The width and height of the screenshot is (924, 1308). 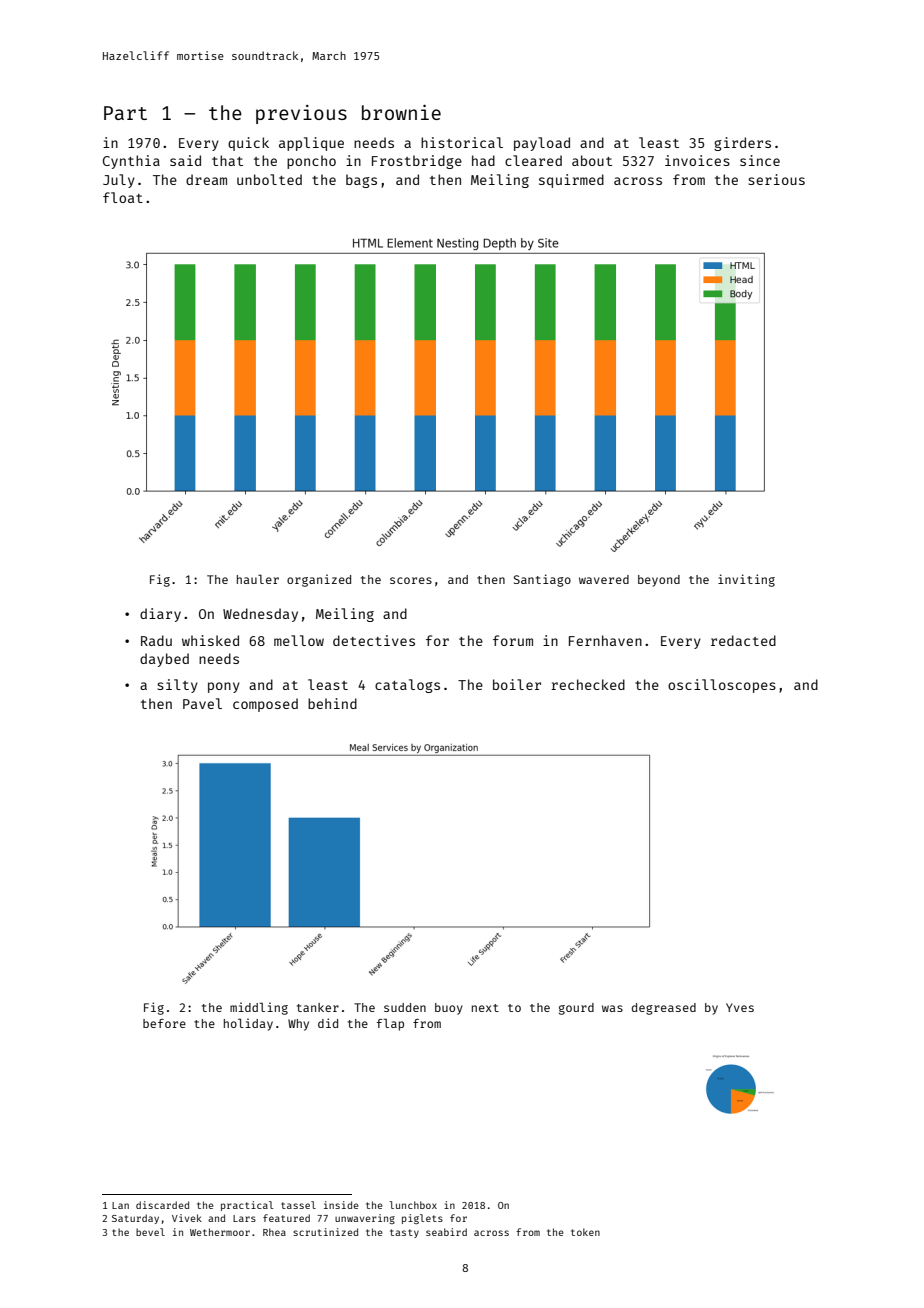 What do you see at coordinates (361, 181) in the screenshot?
I see `bags` at bounding box center [361, 181].
